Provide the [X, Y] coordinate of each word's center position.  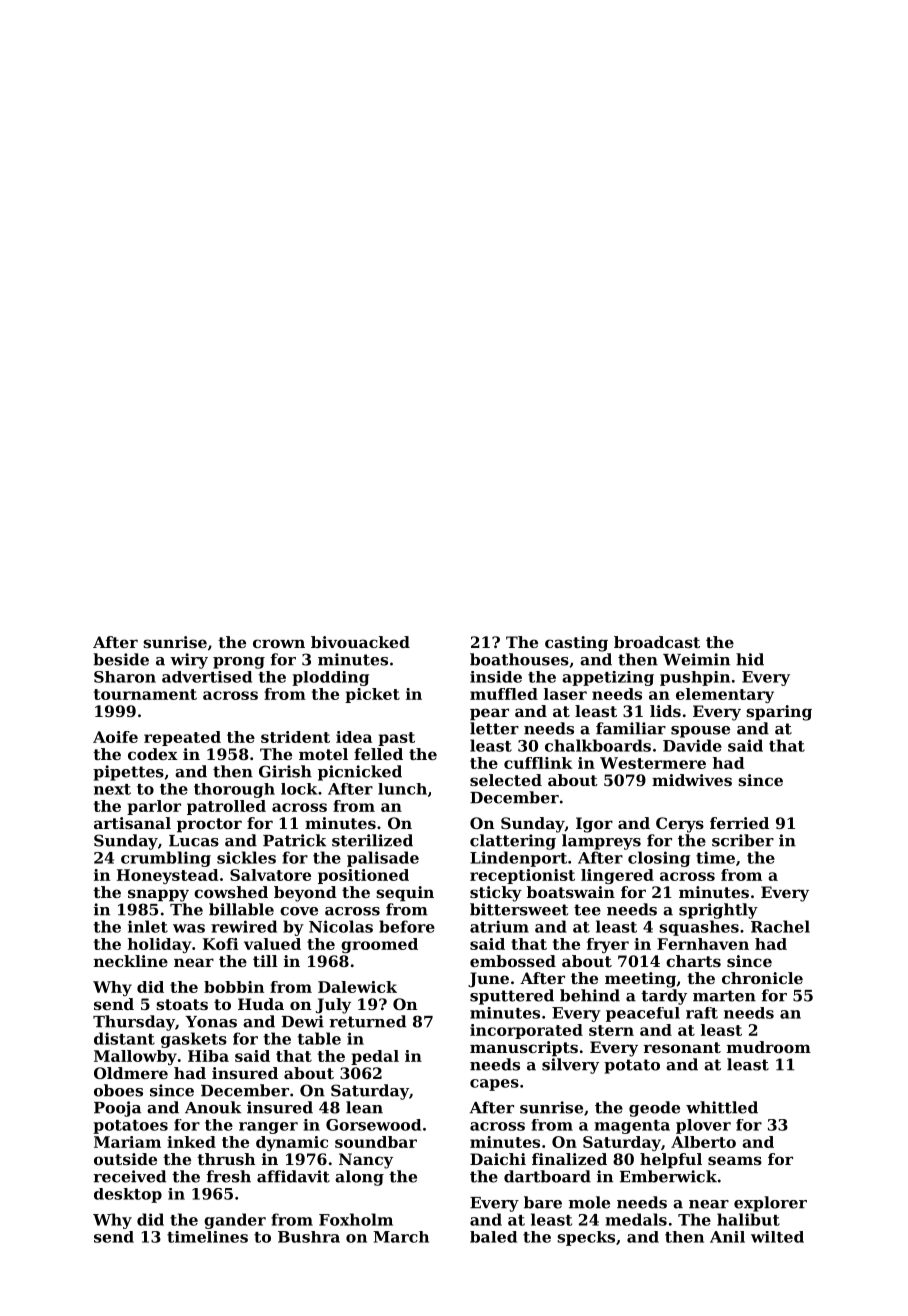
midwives [692, 780]
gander [235, 1221]
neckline [131, 961]
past [396, 739]
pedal [375, 1057]
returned [367, 1021]
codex [153, 754]
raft [702, 1013]
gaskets [194, 1040]
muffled [504, 694]
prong [239, 663]
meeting [640, 980]
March [401, 1237]
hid [750, 659]
